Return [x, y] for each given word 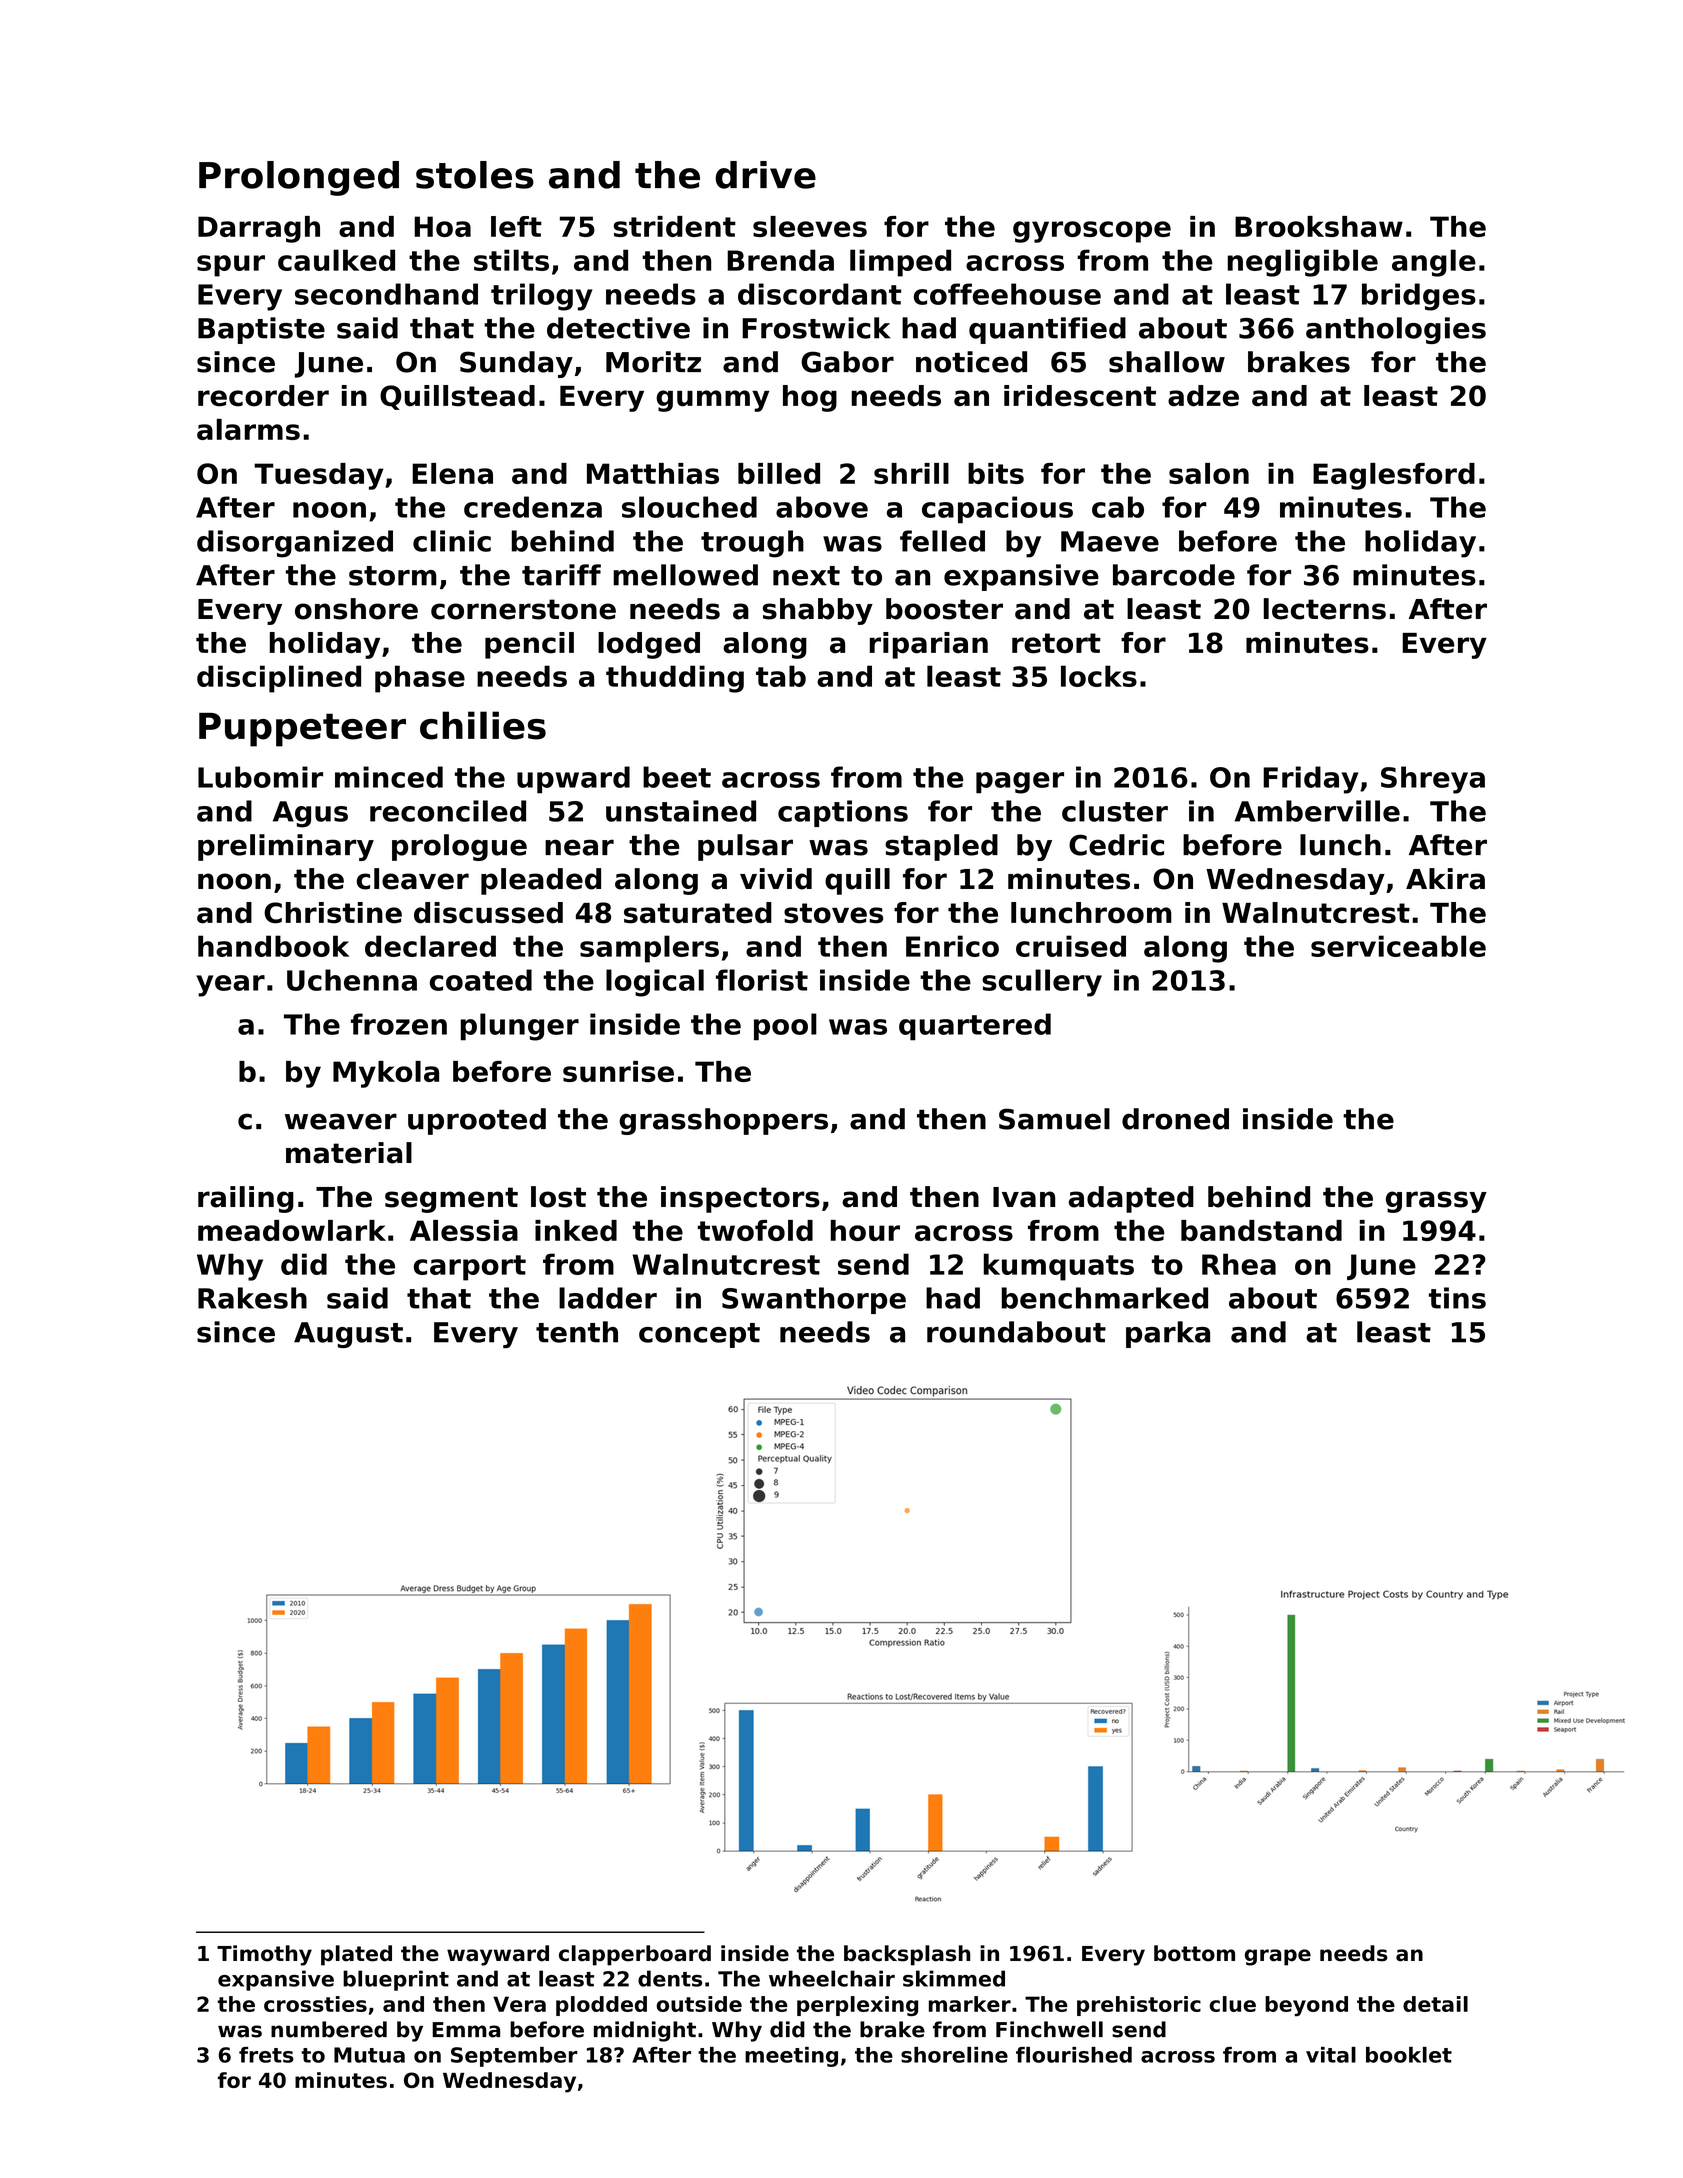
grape [1278, 1957]
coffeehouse [1007, 294]
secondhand [386, 294]
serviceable [1398, 946]
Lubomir [260, 777]
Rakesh [252, 1298]
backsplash [907, 1955]
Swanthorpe [814, 1300]
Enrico [952, 946]
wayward [498, 1955]
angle [1434, 263]
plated [356, 1955]
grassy [1436, 1202]
